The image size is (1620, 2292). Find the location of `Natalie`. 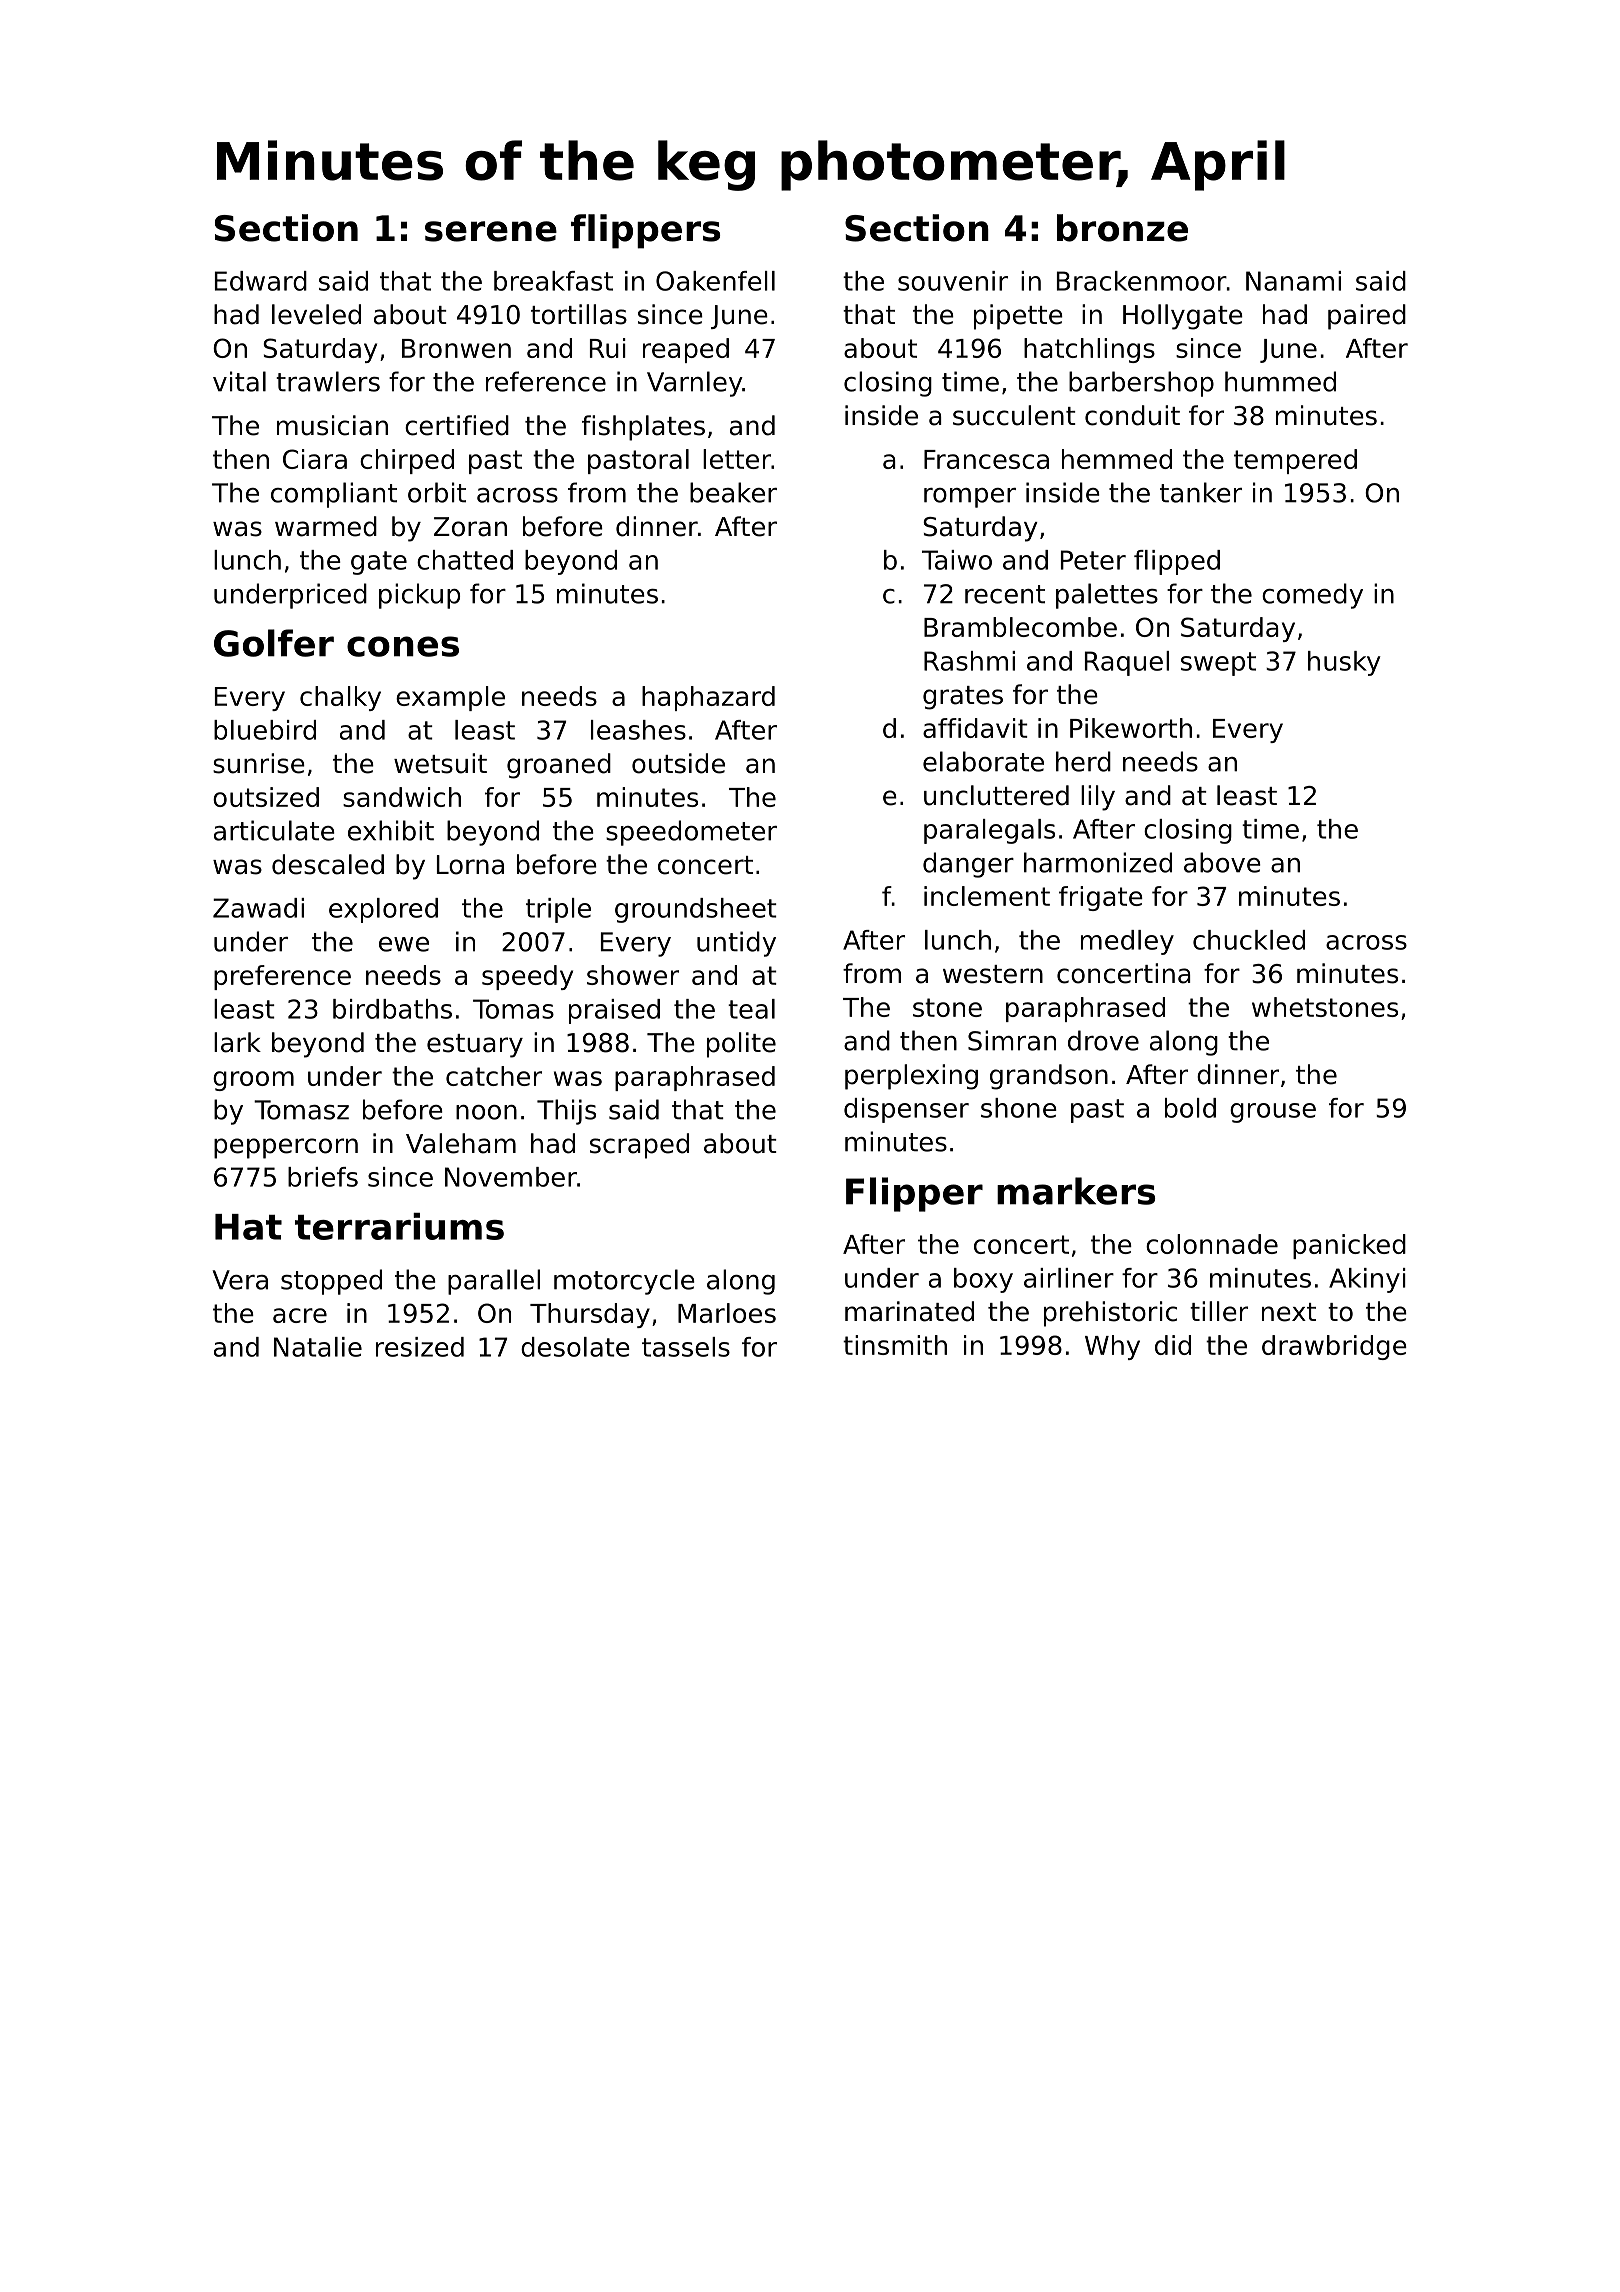

Natalie is located at coordinates (318, 1347).
